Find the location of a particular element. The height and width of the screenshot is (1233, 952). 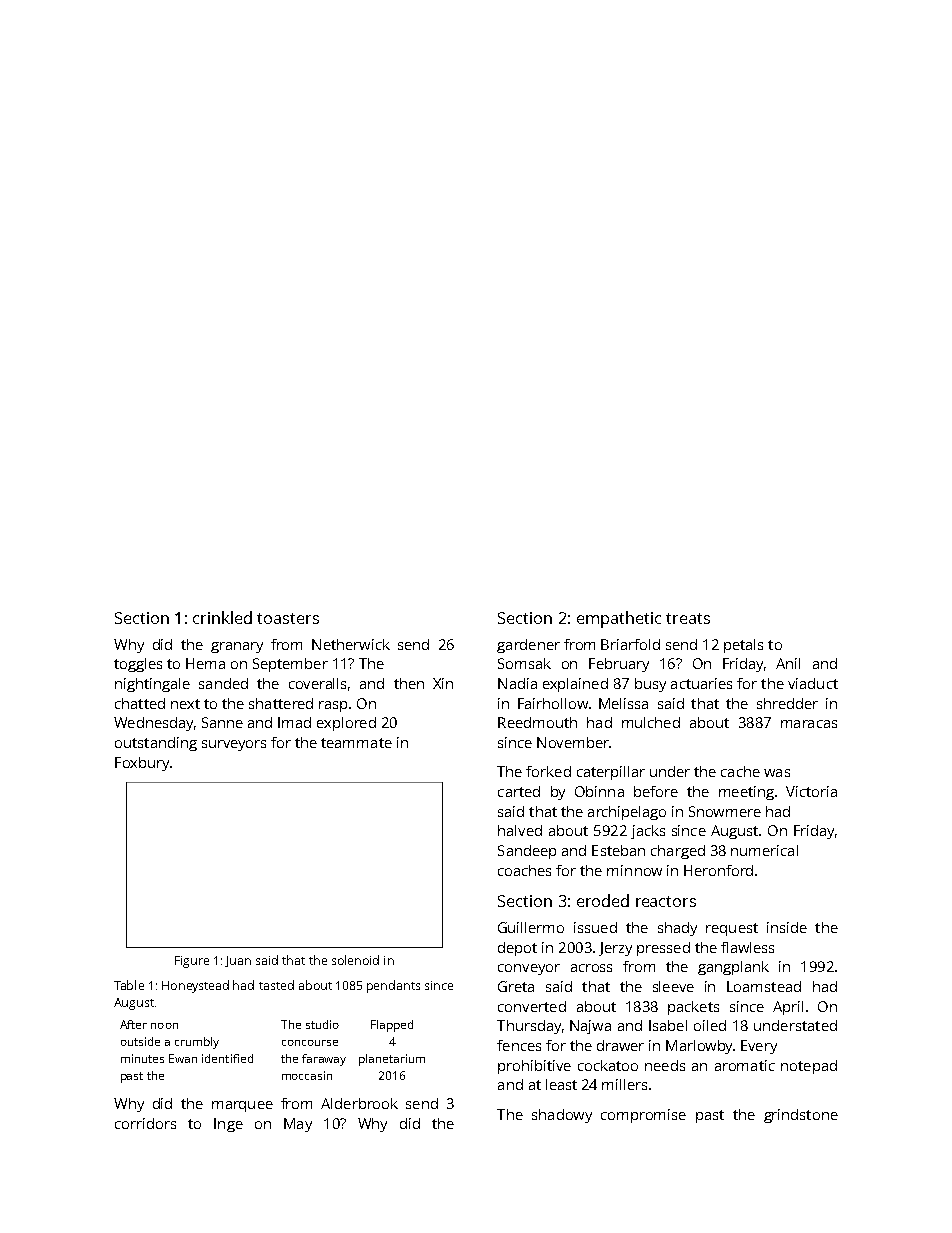

surveyors is located at coordinates (234, 745).
